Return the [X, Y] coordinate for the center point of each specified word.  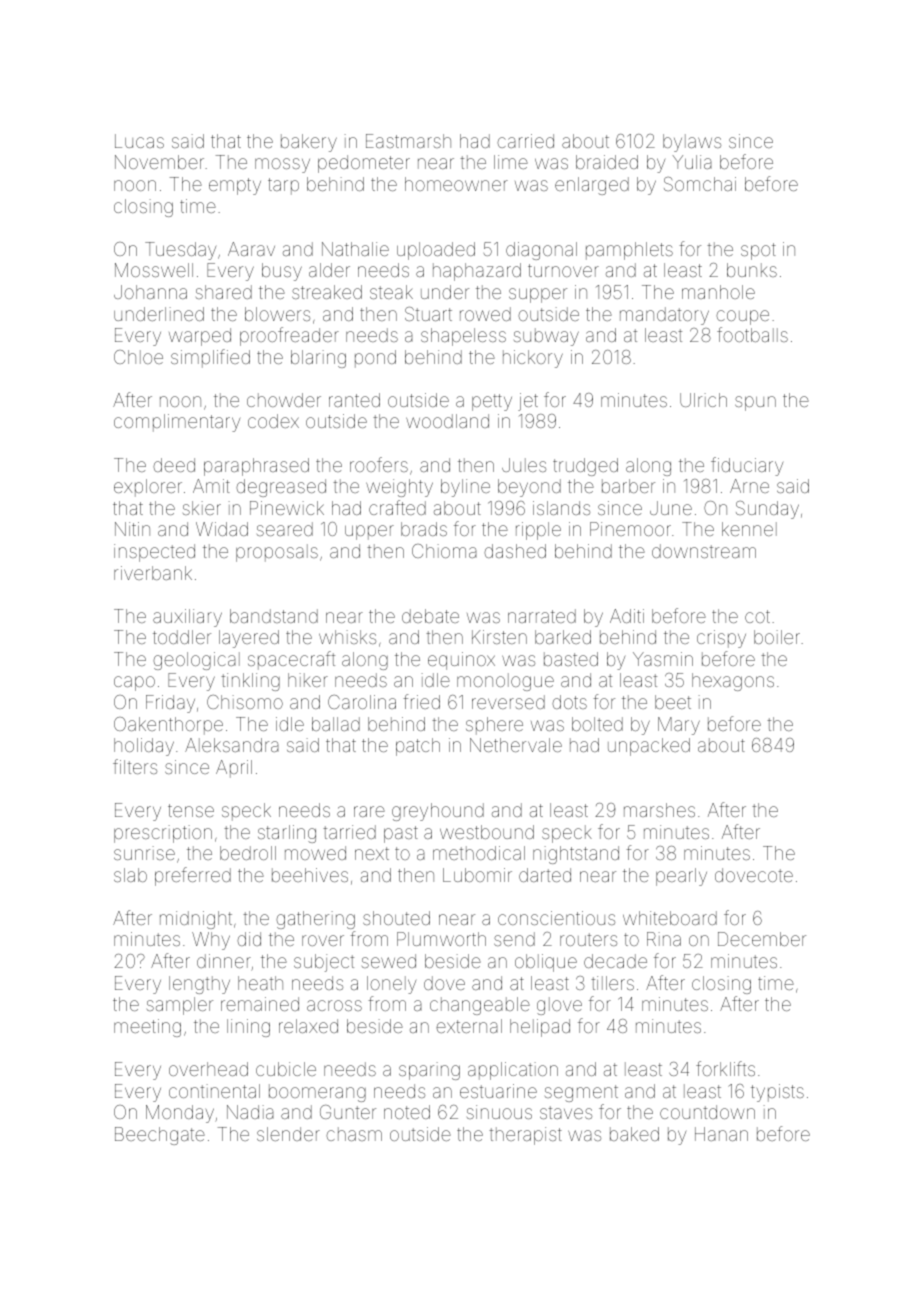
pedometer [364, 164]
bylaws [692, 143]
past [401, 834]
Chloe [138, 357]
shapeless [463, 337]
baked [634, 1134]
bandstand [274, 616]
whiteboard [670, 918]
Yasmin [663, 659]
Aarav [251, 249]
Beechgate [160, 1136]
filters [135, 766]
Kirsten [499, 637]
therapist [525, 1136]
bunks [752, 270]
